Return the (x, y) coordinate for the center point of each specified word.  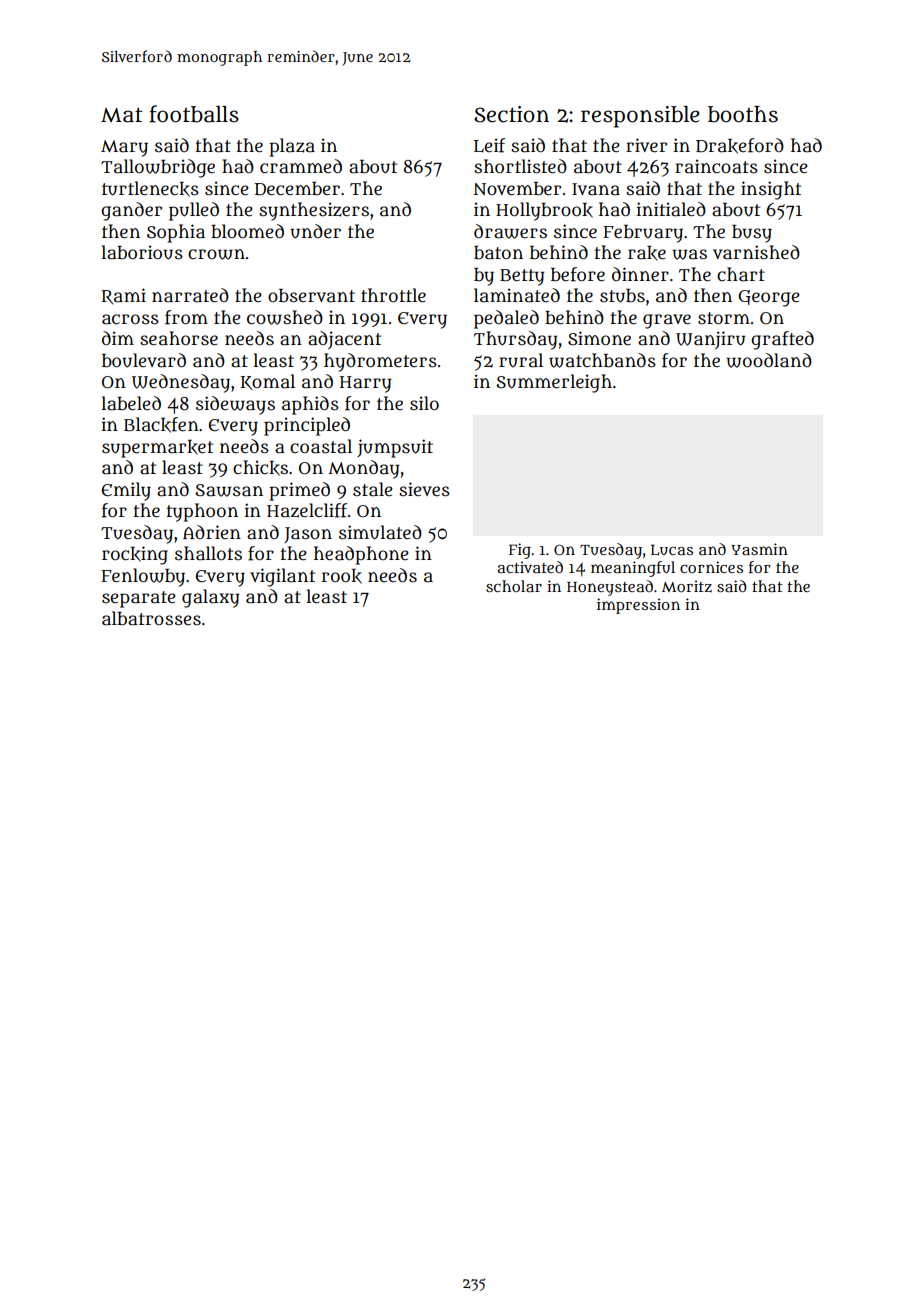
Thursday (515, 340)
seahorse (179, 338)
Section (511, 114)
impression (638, 606)
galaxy (210, 598)
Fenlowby (143, 577)
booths (743, 114)
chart (741, 274)
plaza (292, 147)
